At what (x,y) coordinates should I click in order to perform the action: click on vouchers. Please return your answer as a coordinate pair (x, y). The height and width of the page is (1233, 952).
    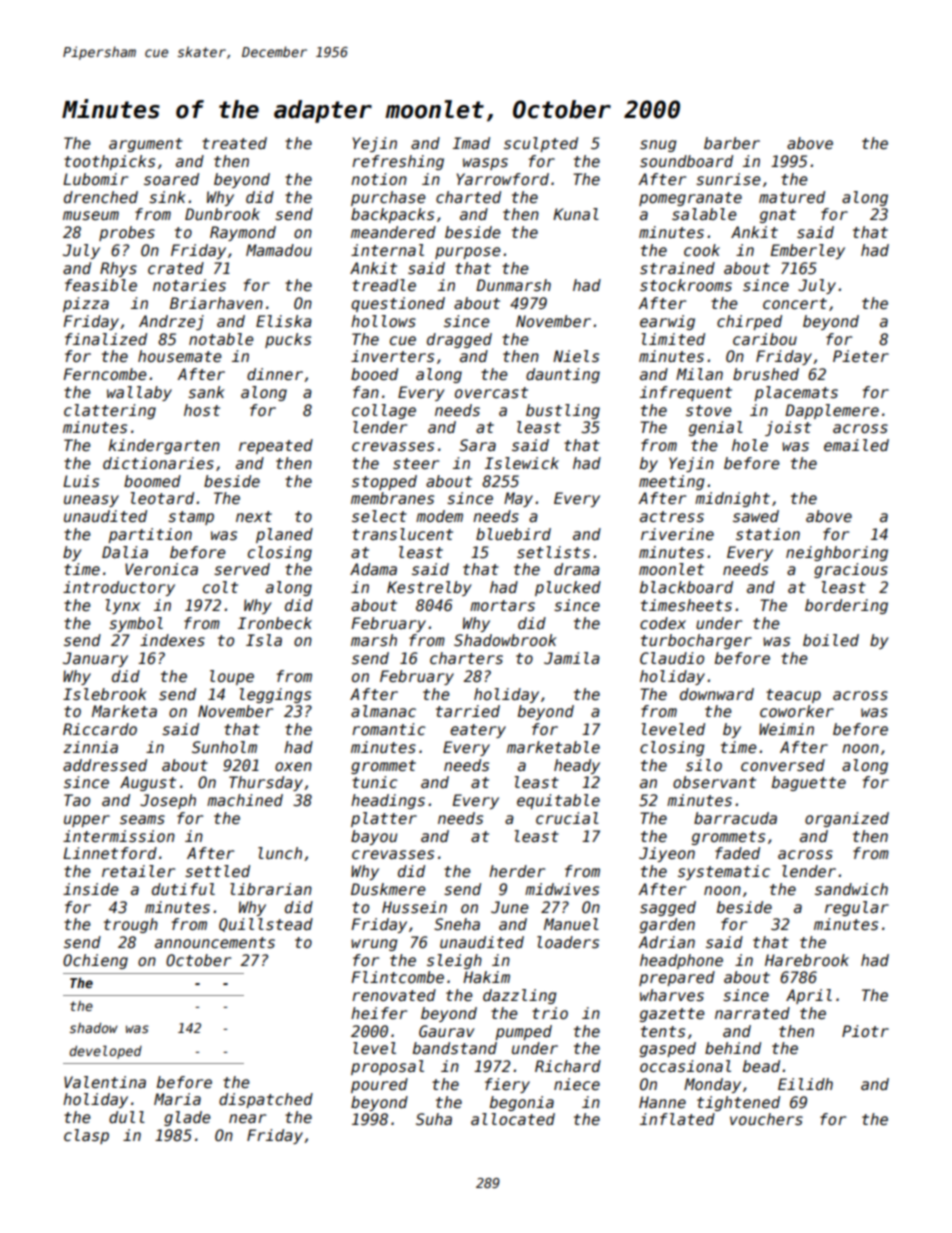
    Looking at the image, I should click on (766, 1119).
